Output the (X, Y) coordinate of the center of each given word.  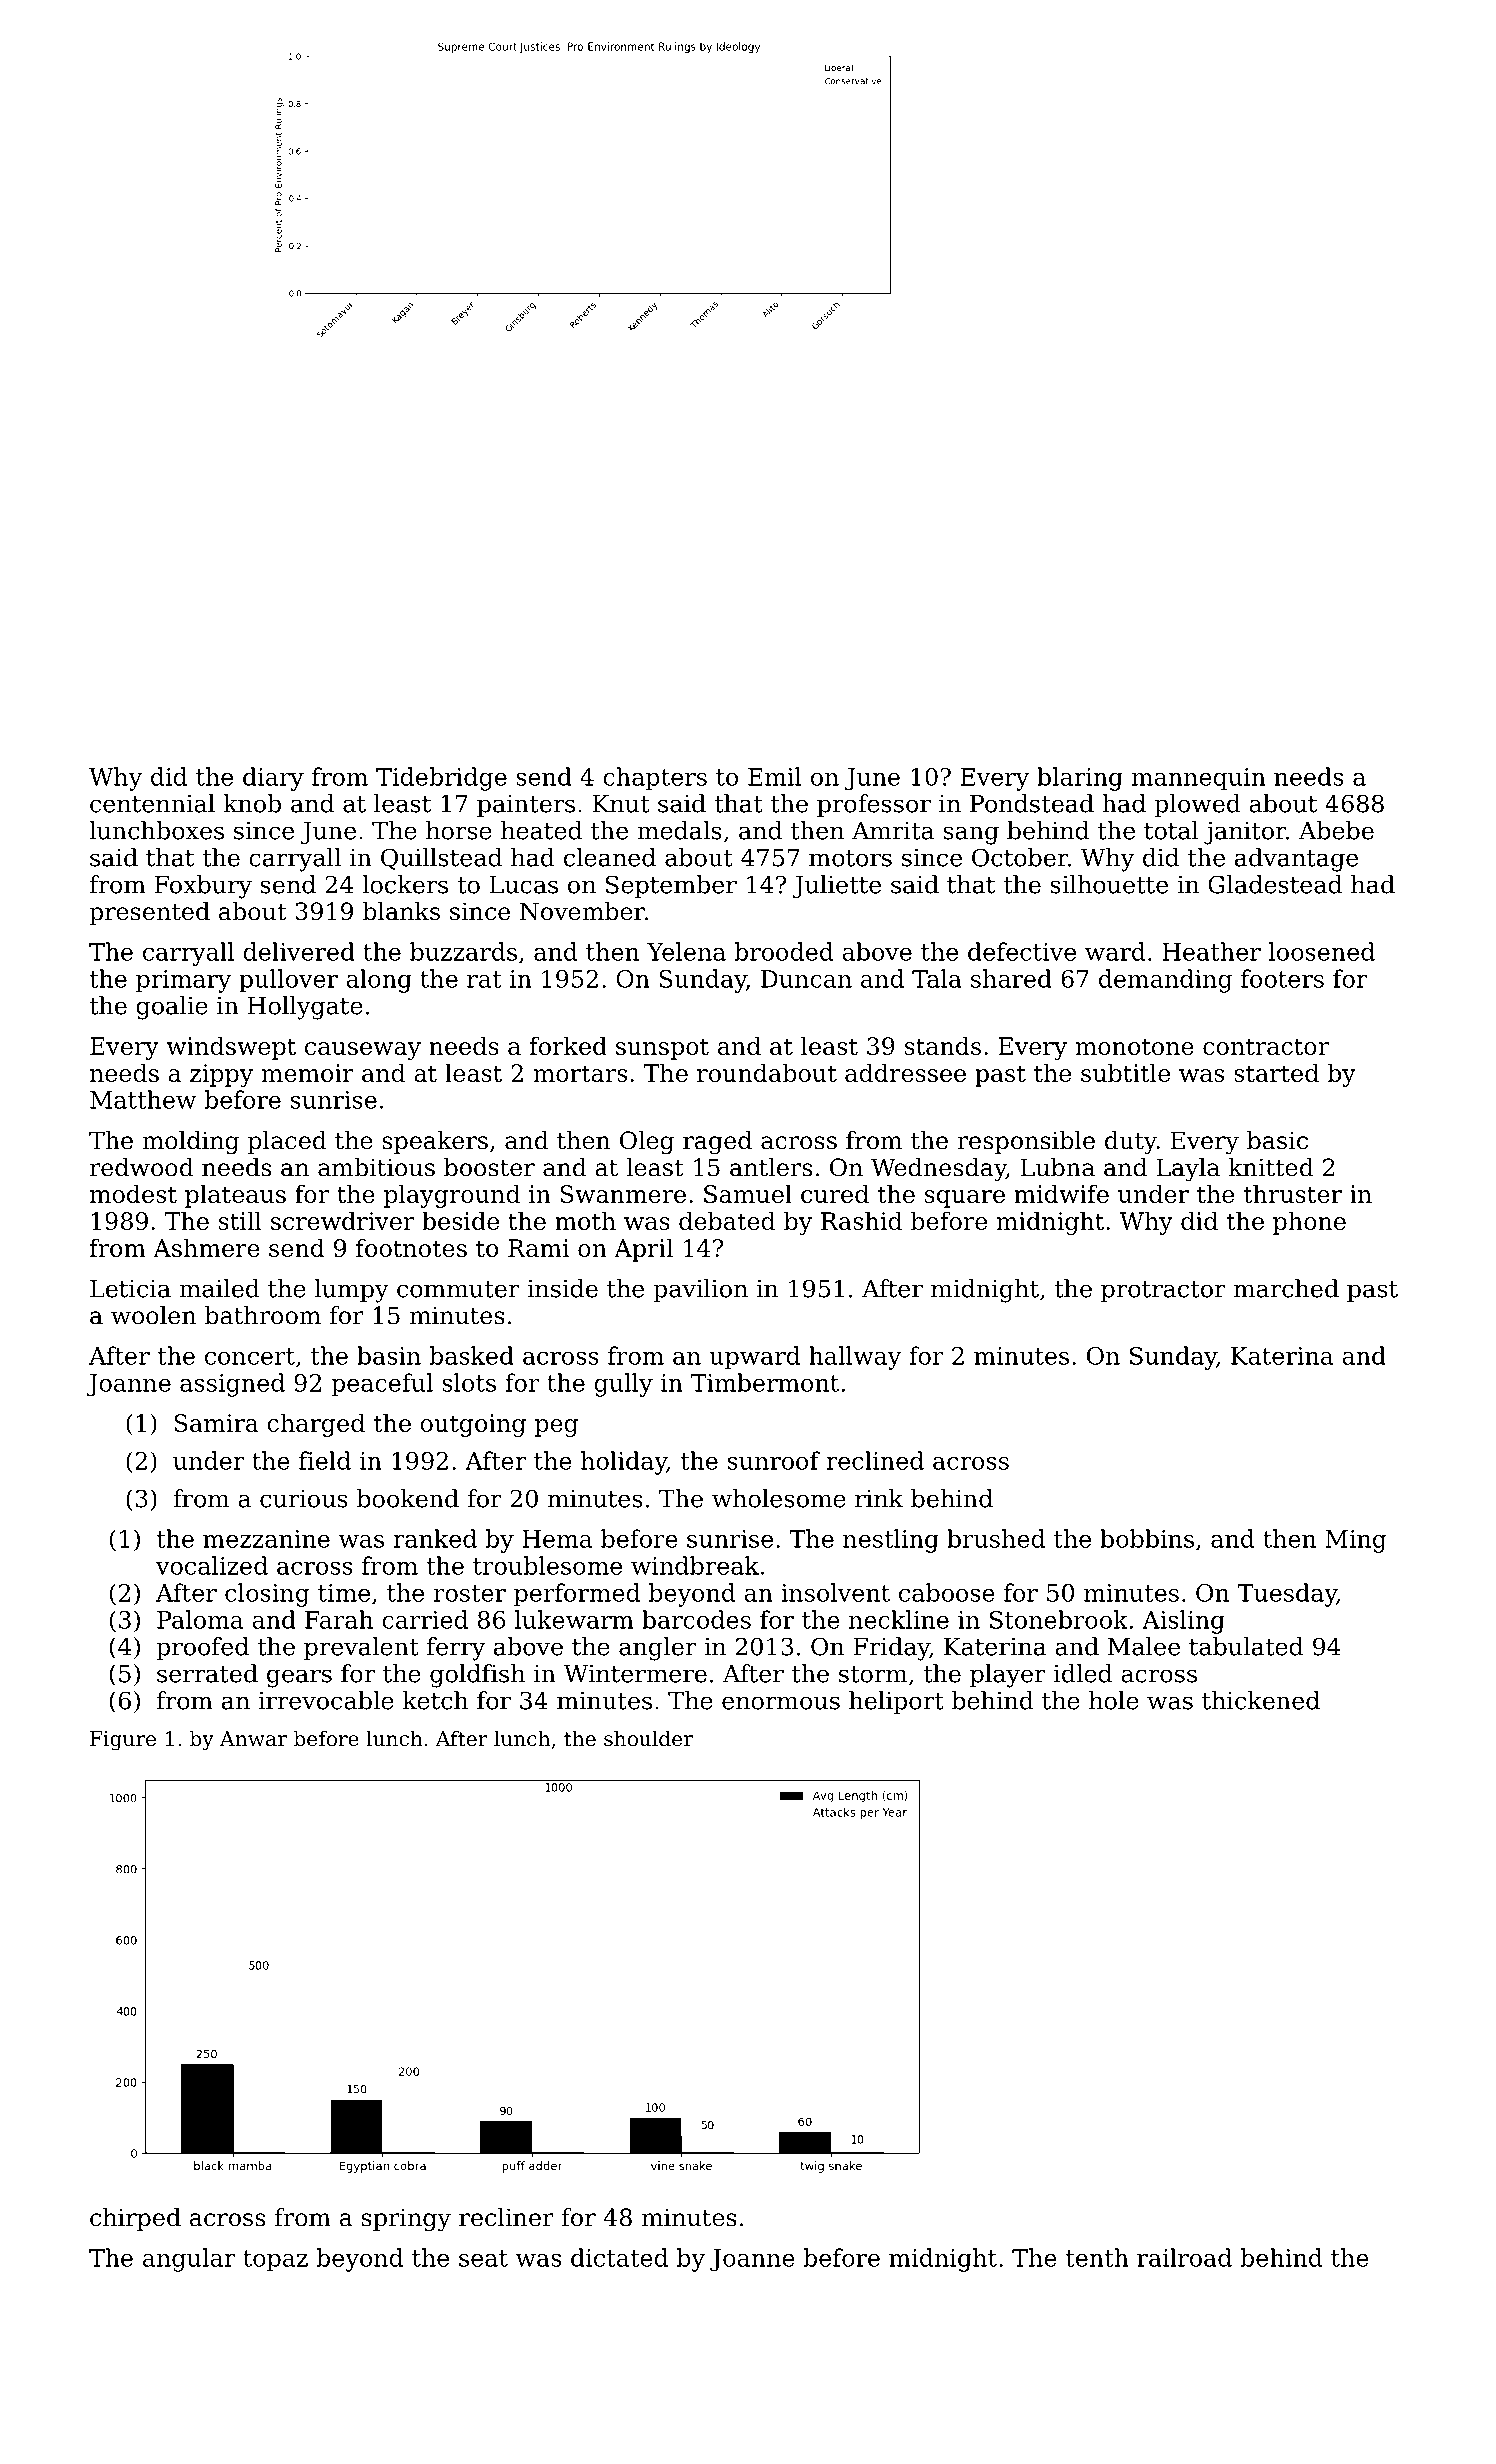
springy (406, 2220)
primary (183, 981)
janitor (1245, 833)
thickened (1261, 1700)
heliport (896, 1702)
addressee (905, 1072)
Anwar (253, 1738)
